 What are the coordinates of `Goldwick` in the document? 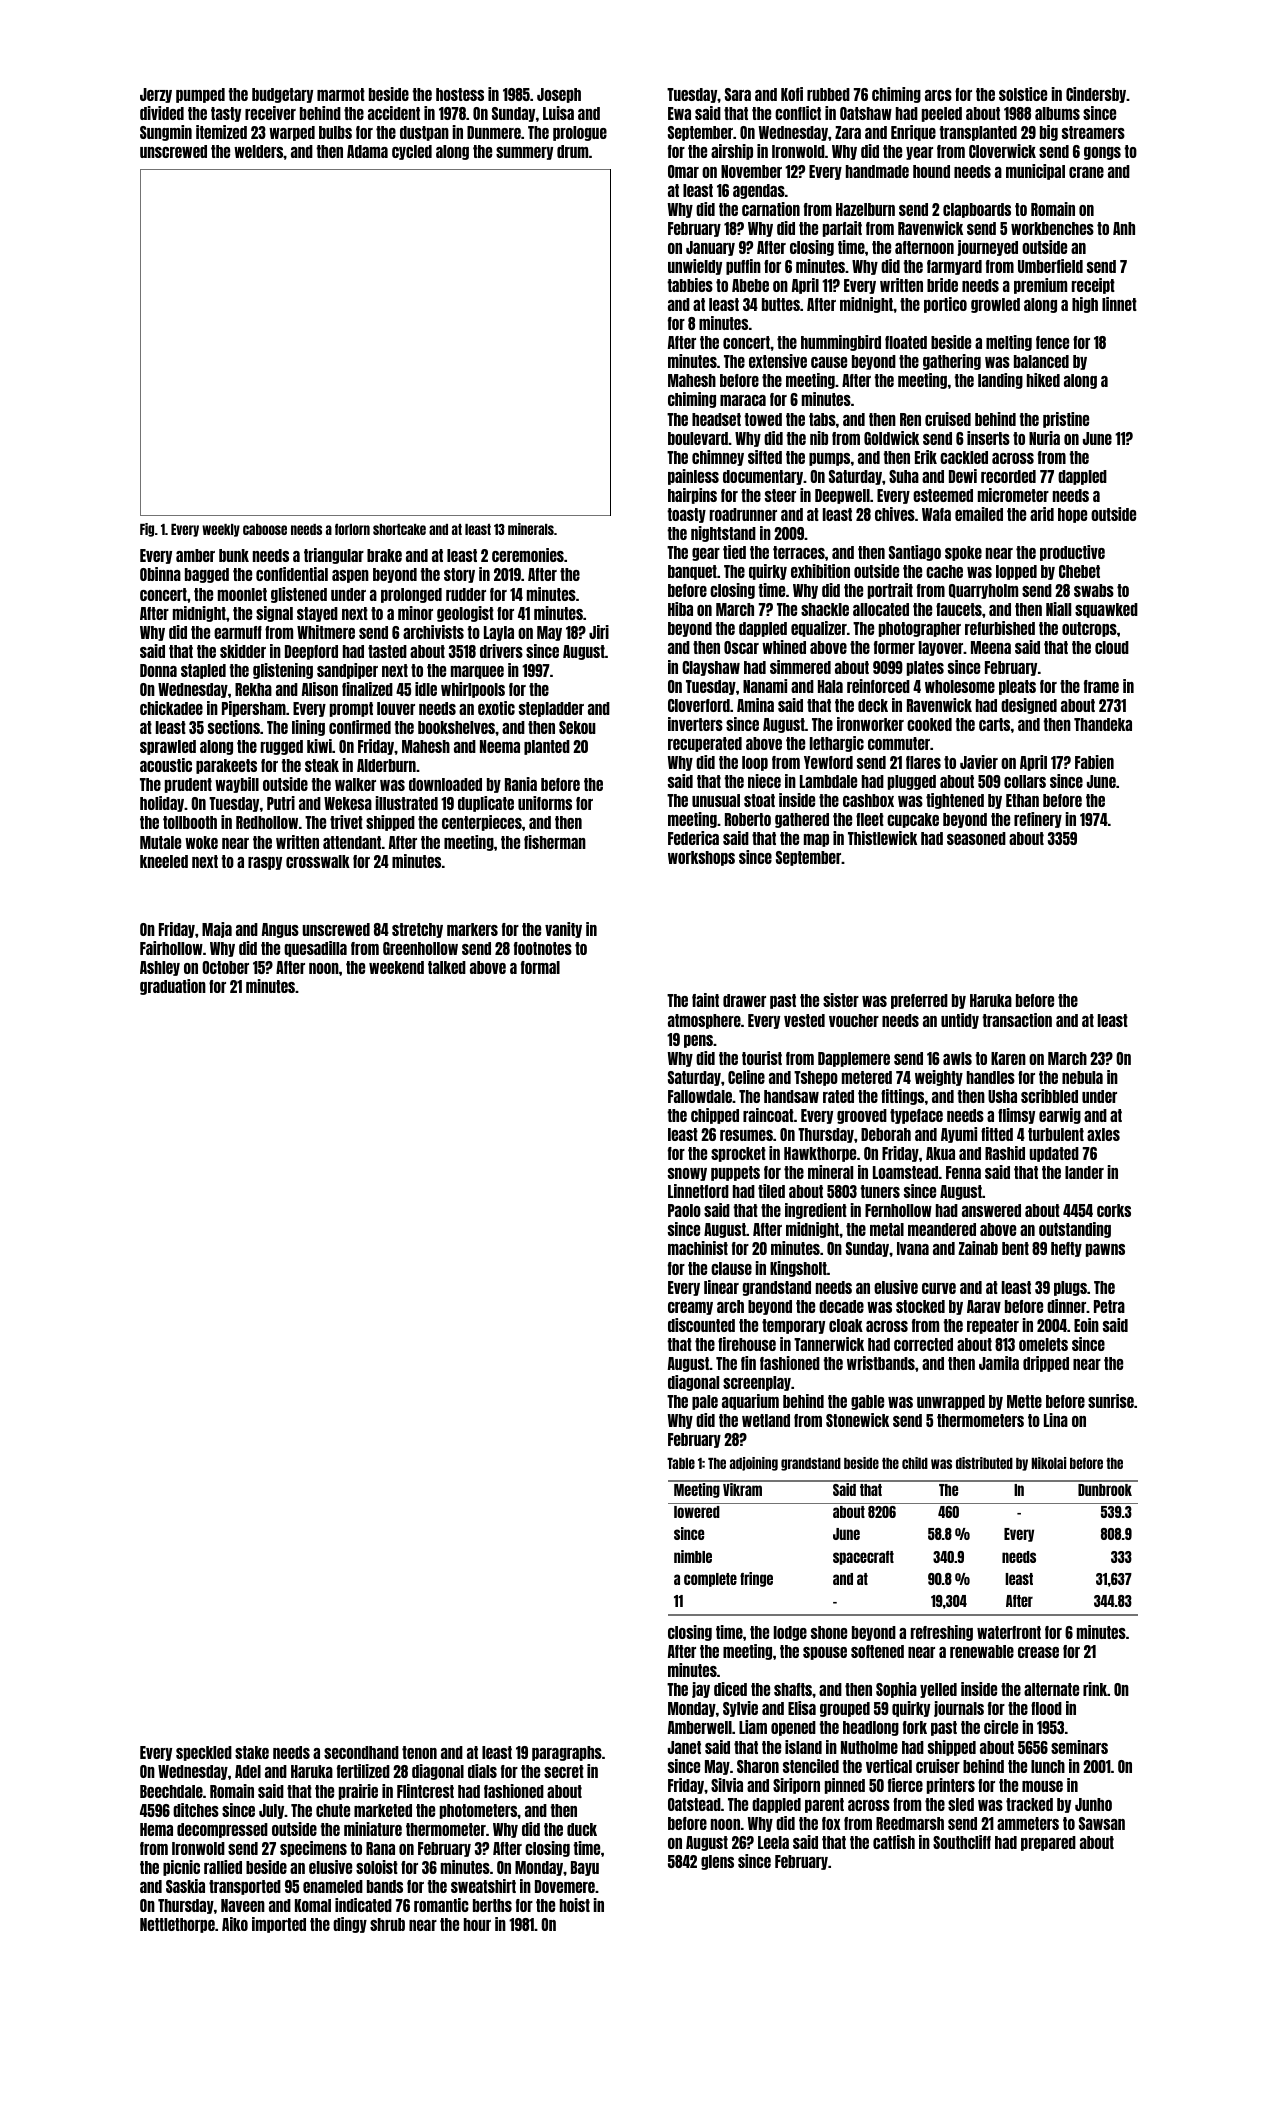 It's located at (891, 438).
